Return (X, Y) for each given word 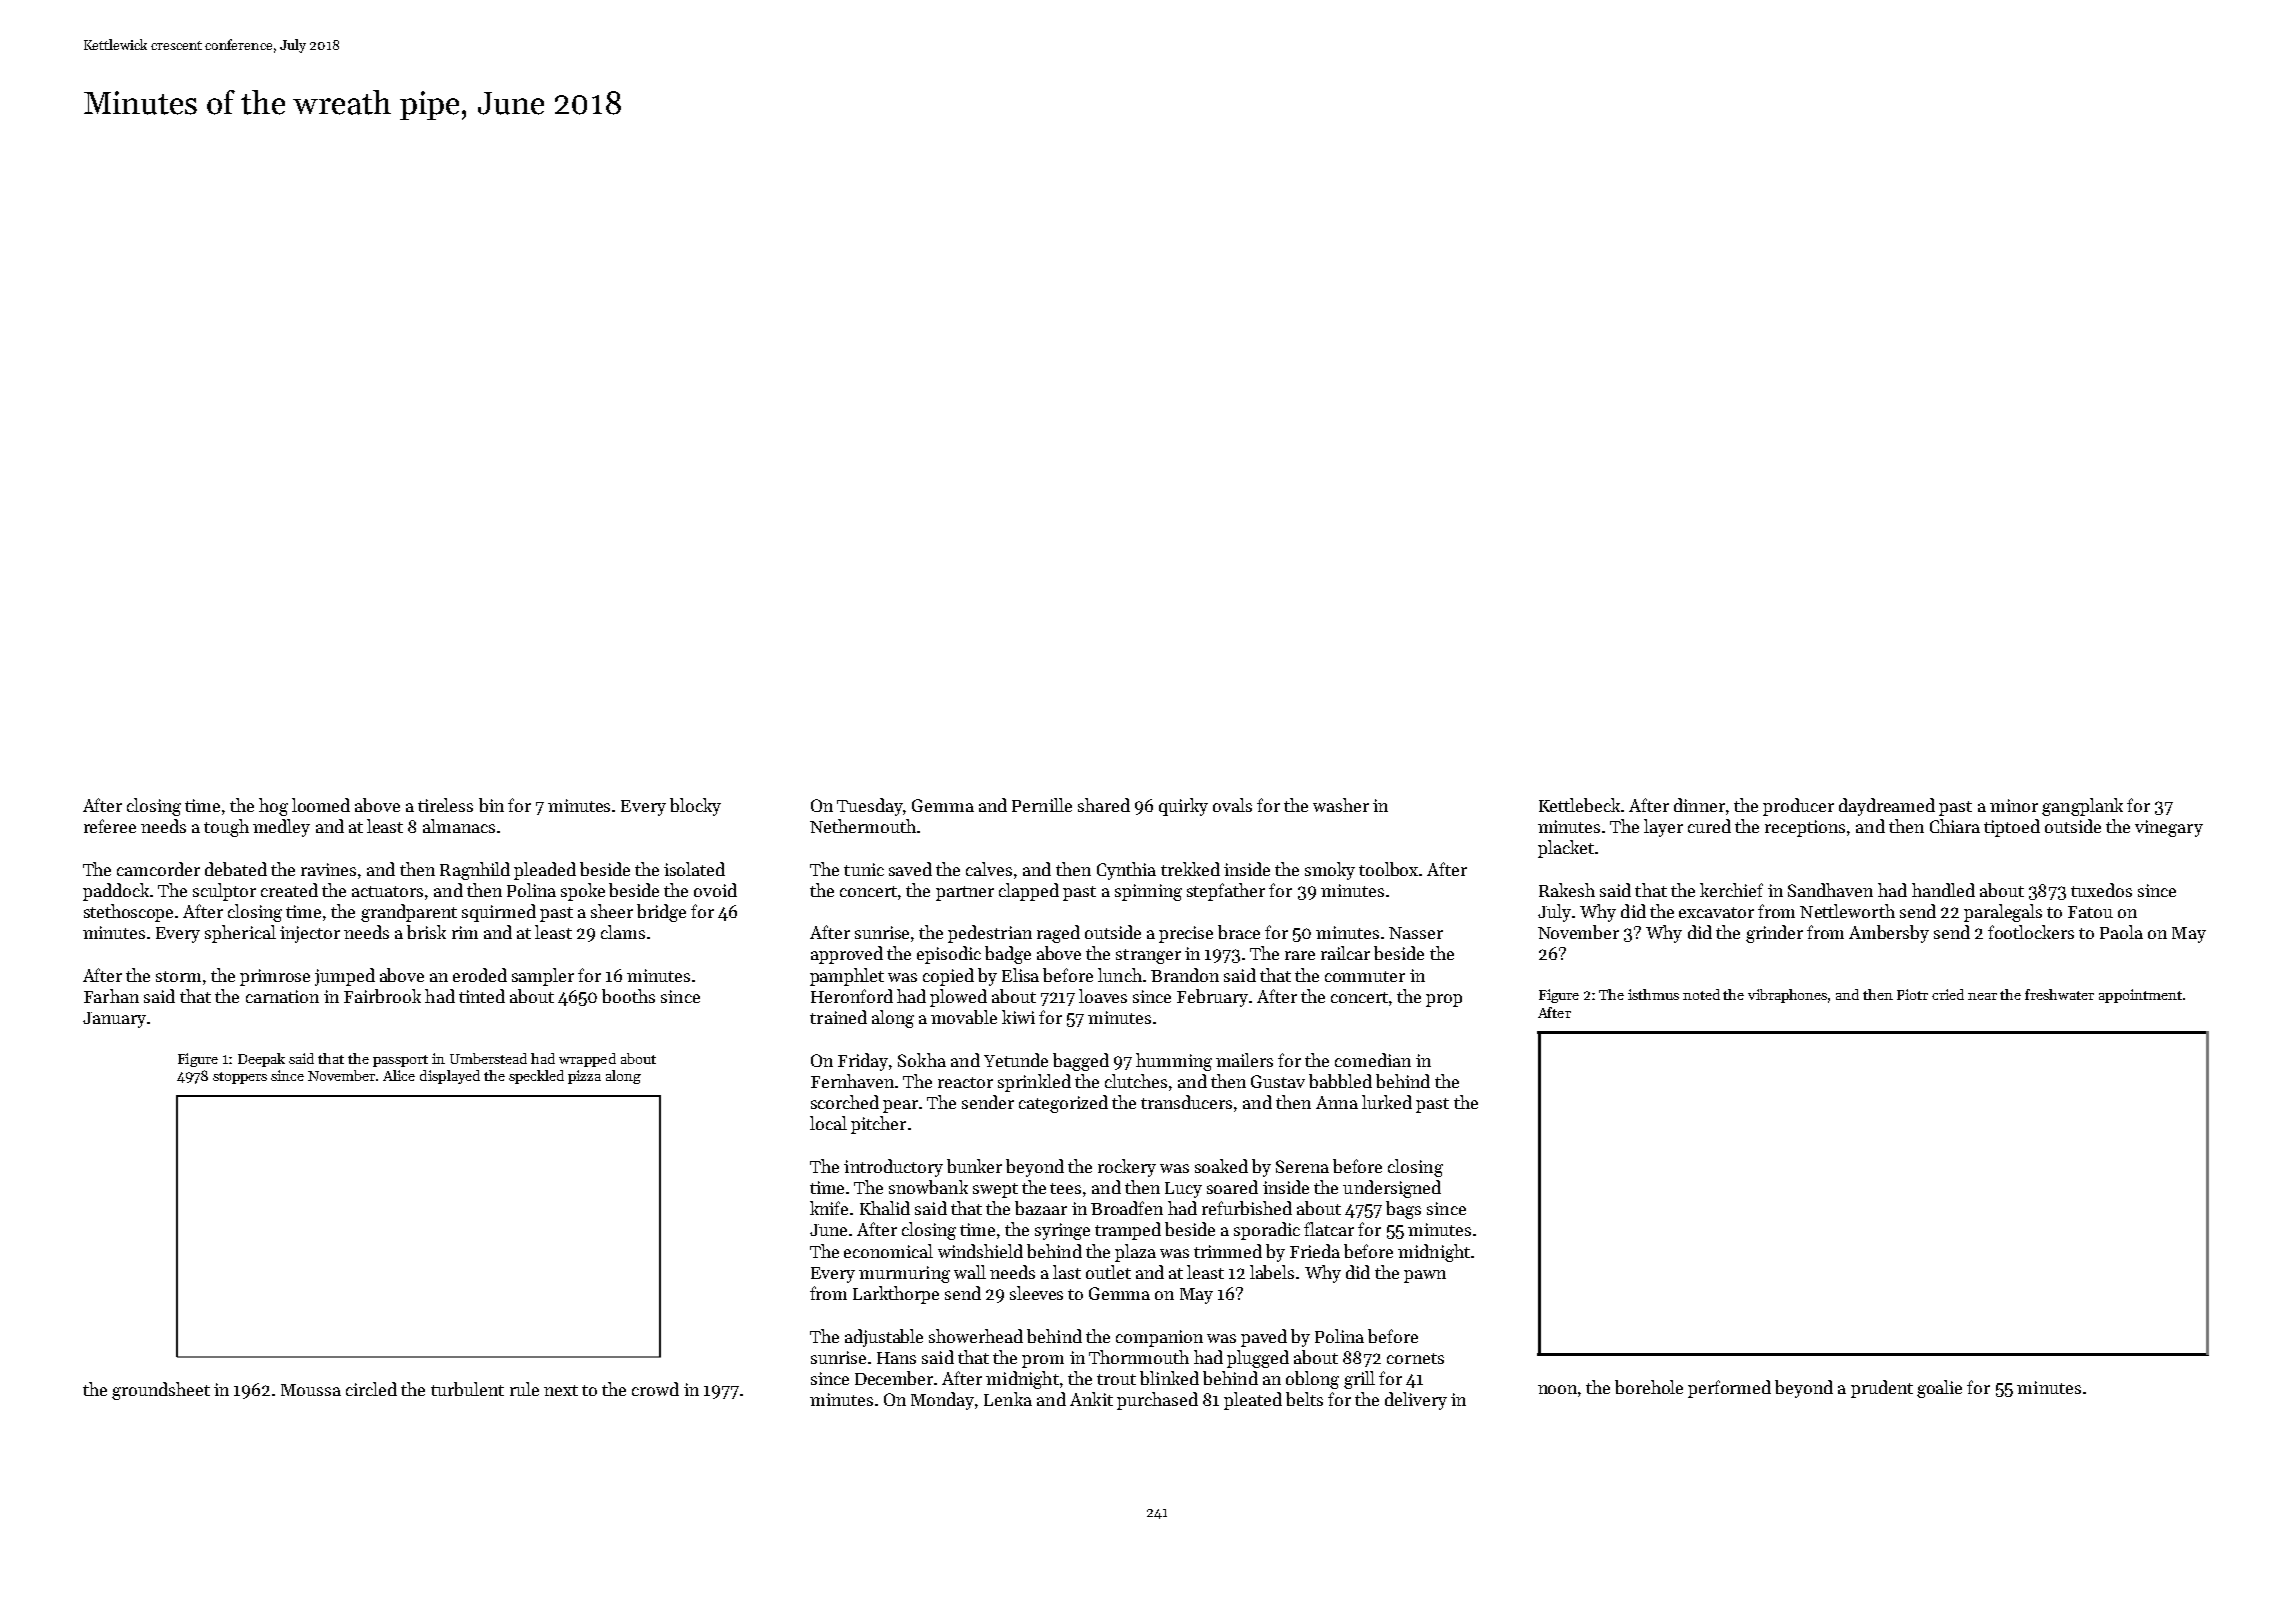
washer (1341, 805)
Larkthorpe (896, 1295)
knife (829, 1208)
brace (1239, 932)
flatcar (1329, 1229)
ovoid (715, 890)
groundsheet (161, 1391)
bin (491, 805)
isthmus (1653, 994)
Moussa (311, 1390)
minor (2014, 805)
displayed (450, 1077)
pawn (1425, 1276)
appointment (2140, 996)
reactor (965, 1082)
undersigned (1392, 1189)
